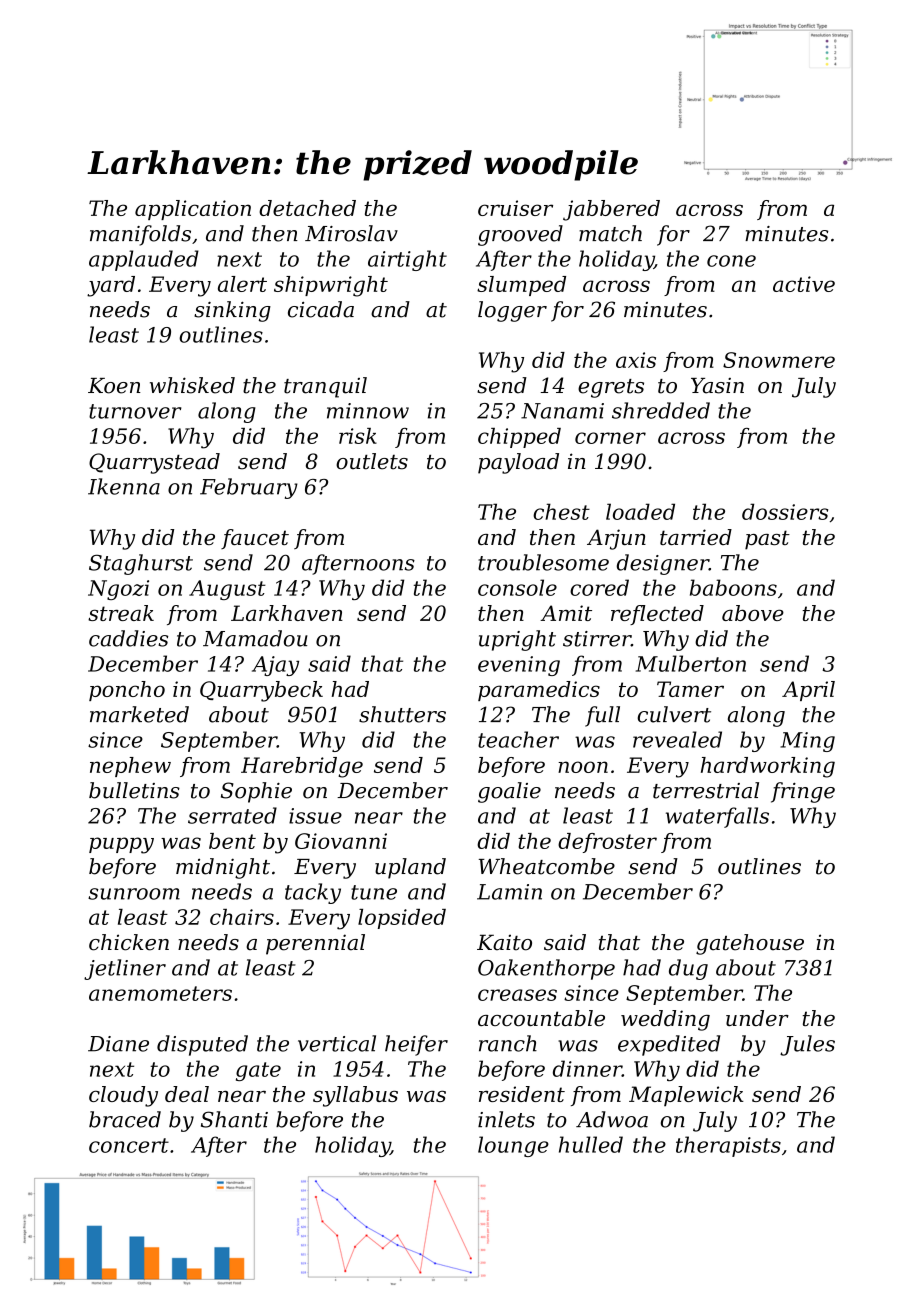  Describe the element at coordinates (610, 233) in the screenshot. I see `match` at that location.
